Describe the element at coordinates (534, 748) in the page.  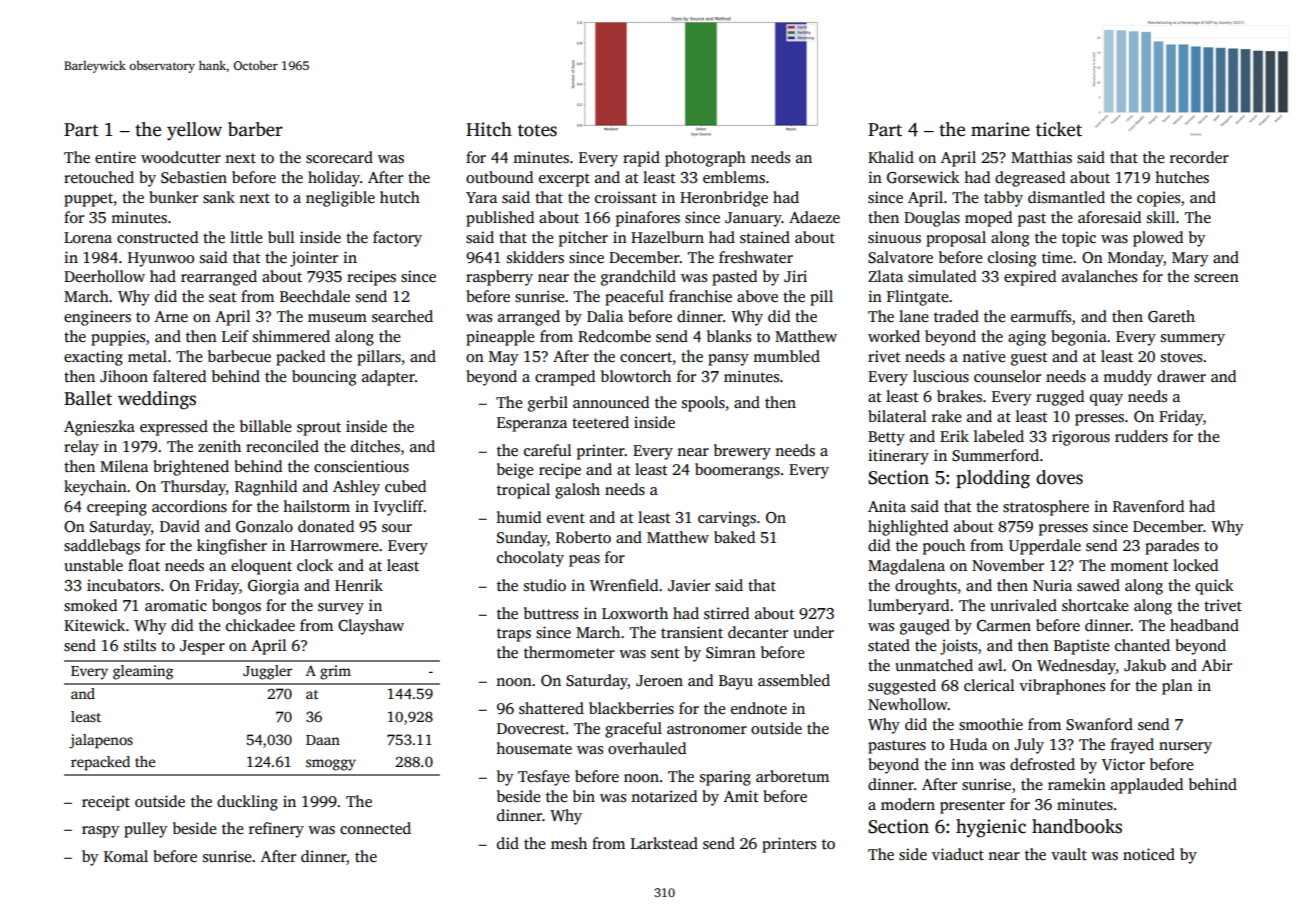
I see `housemate` at that location.
